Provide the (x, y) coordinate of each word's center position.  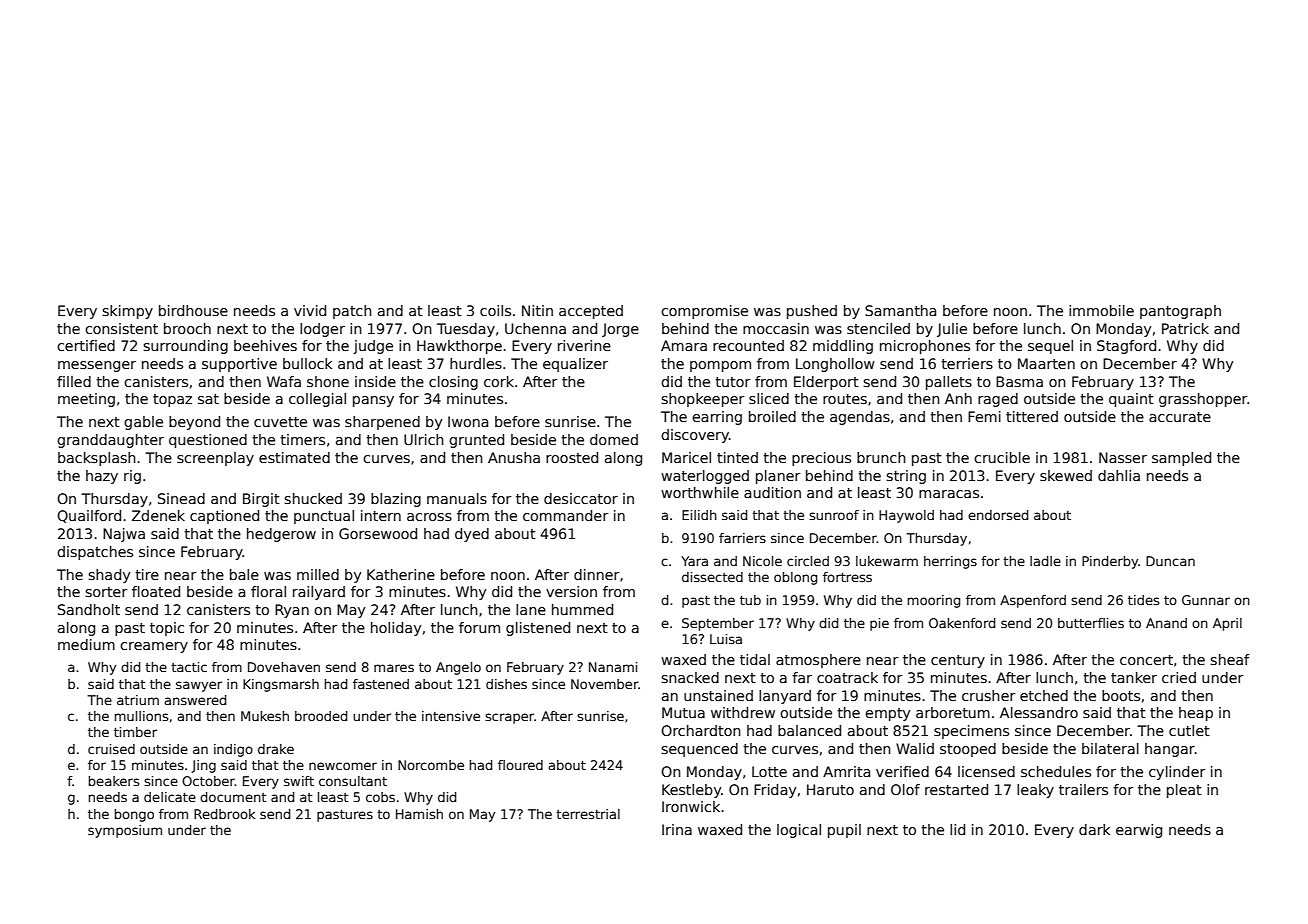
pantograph (1180, 312)
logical (799, 831)
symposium (125, 831)
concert (1146, 660)
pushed (812, 312)
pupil (844, 831)
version (571, 591)
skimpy (127, 312)
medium (86, 644)
